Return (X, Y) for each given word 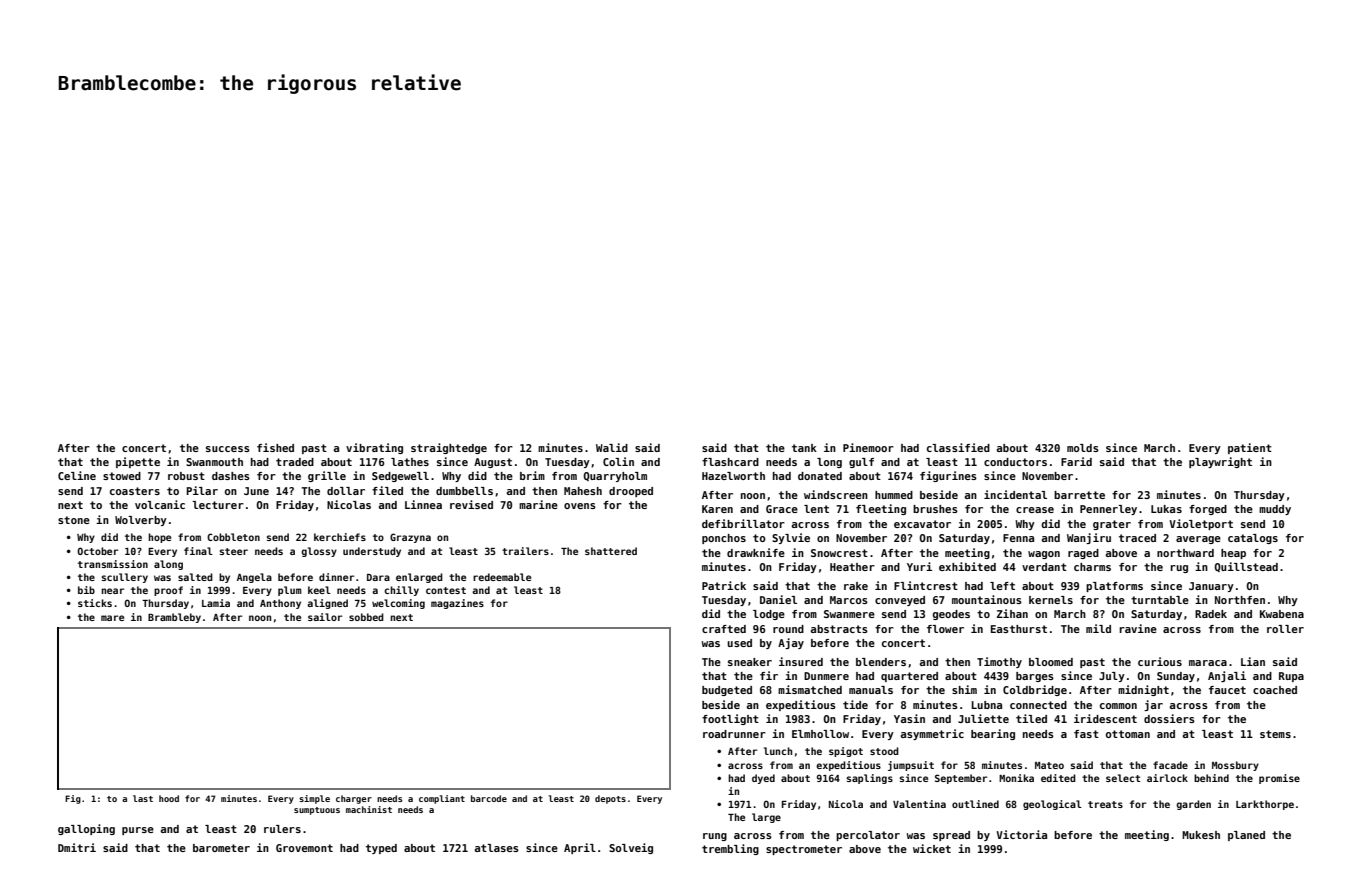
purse (138, 831)
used (739, 643)
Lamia (216, 603)
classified (958, 447)
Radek (1211, 614)
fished (275, 447)
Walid (612, 447)
